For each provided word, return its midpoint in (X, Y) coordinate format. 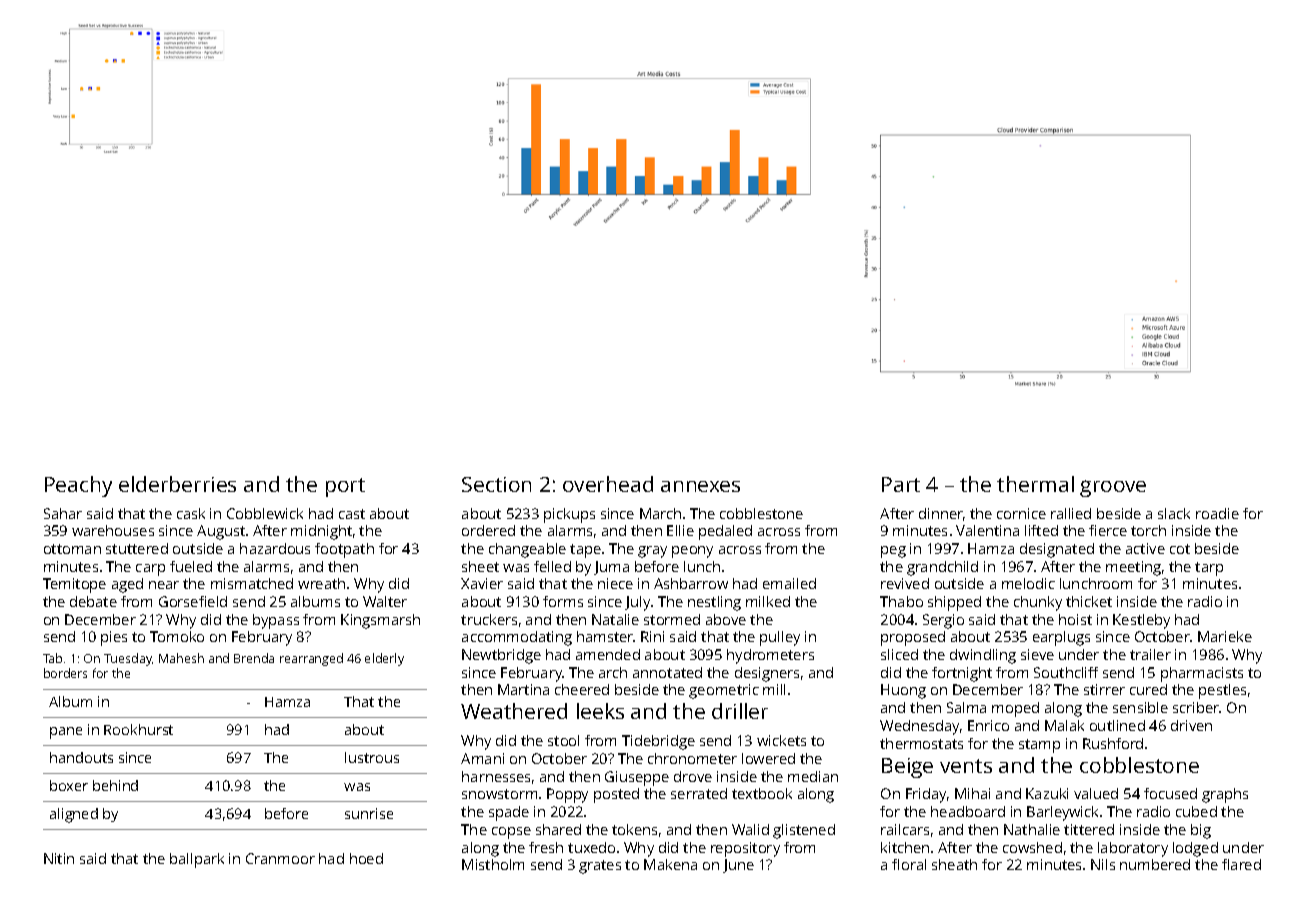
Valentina (987, 530)
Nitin (59, 858)
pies (114, 638)
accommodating (517, 638)
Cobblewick (265, 513)
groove (1113, 488)
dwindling (983, 656)
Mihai (972, 793)
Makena (670, 864)
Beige (907, 768)
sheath (954, 864)
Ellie (680, 530)
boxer (69, 785)
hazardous (275, 548)
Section (496, 484)
